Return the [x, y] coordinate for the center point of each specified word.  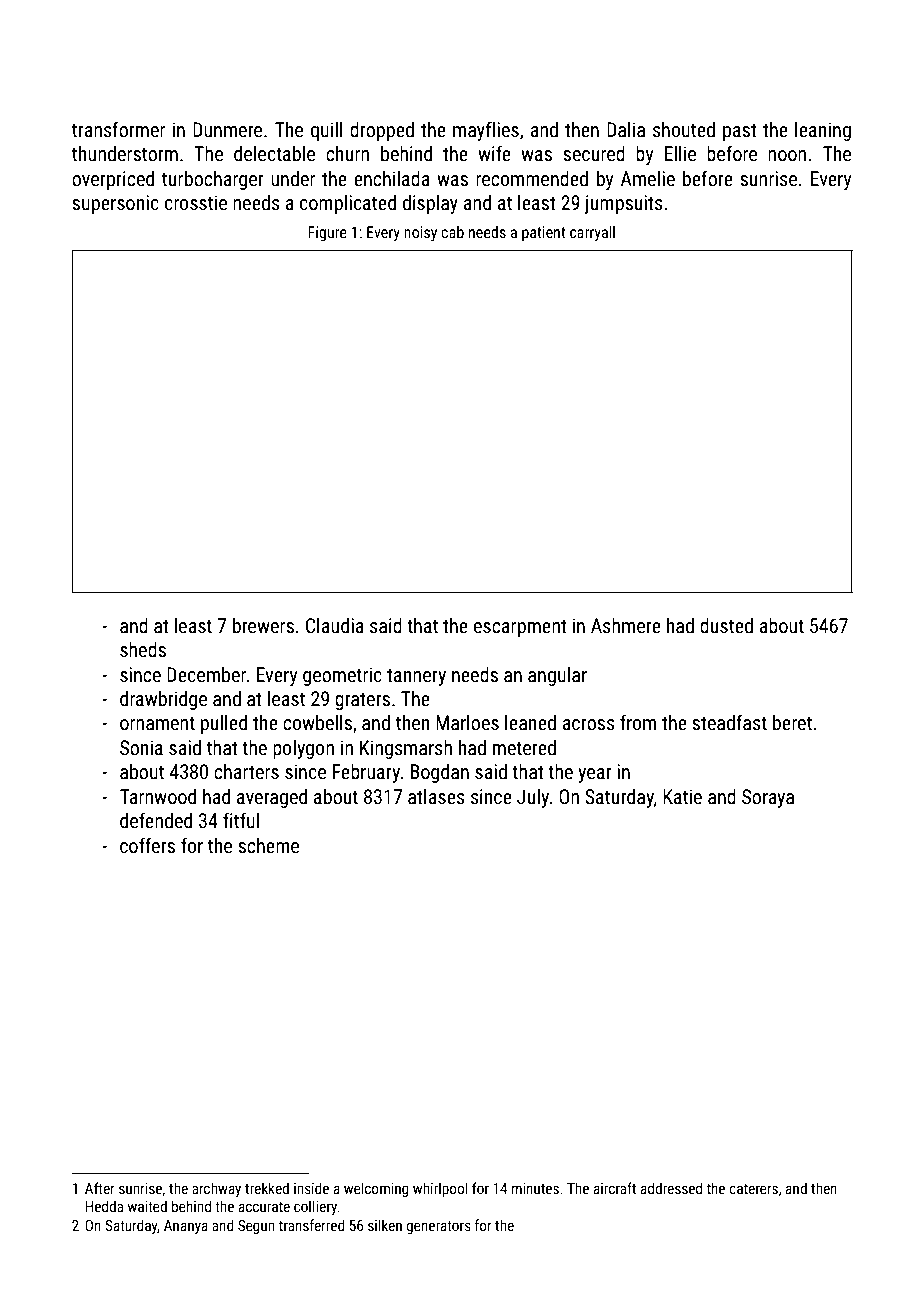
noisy [420, 233]
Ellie [680, 153]
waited [147, 1206]
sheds [143, 649]
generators [438, 1227]
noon [787, 155]
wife [494, 153]
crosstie [196, 202]
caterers [753, 1189]
